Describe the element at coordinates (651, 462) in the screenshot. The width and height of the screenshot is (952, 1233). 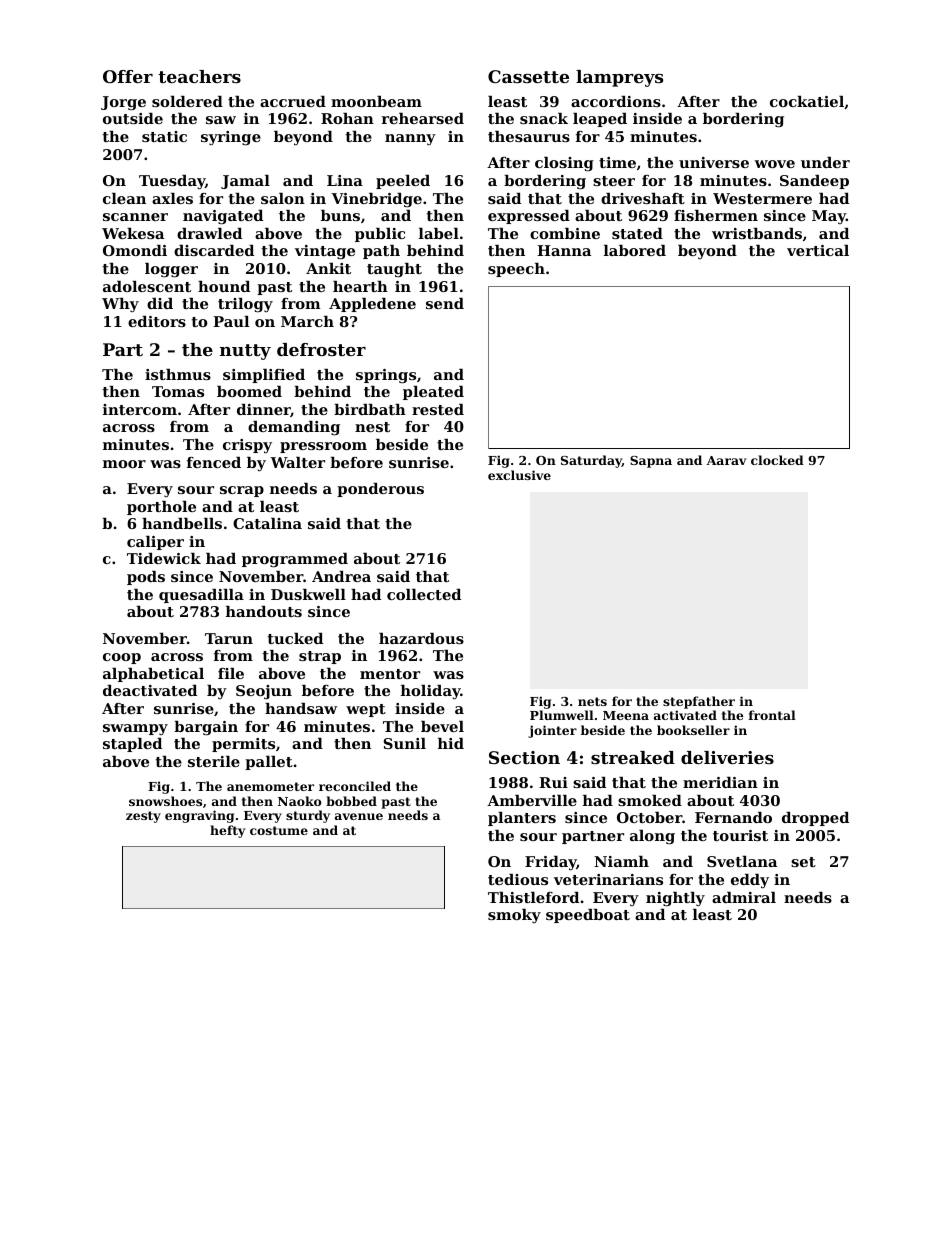
I see `Sapna` at that location.
